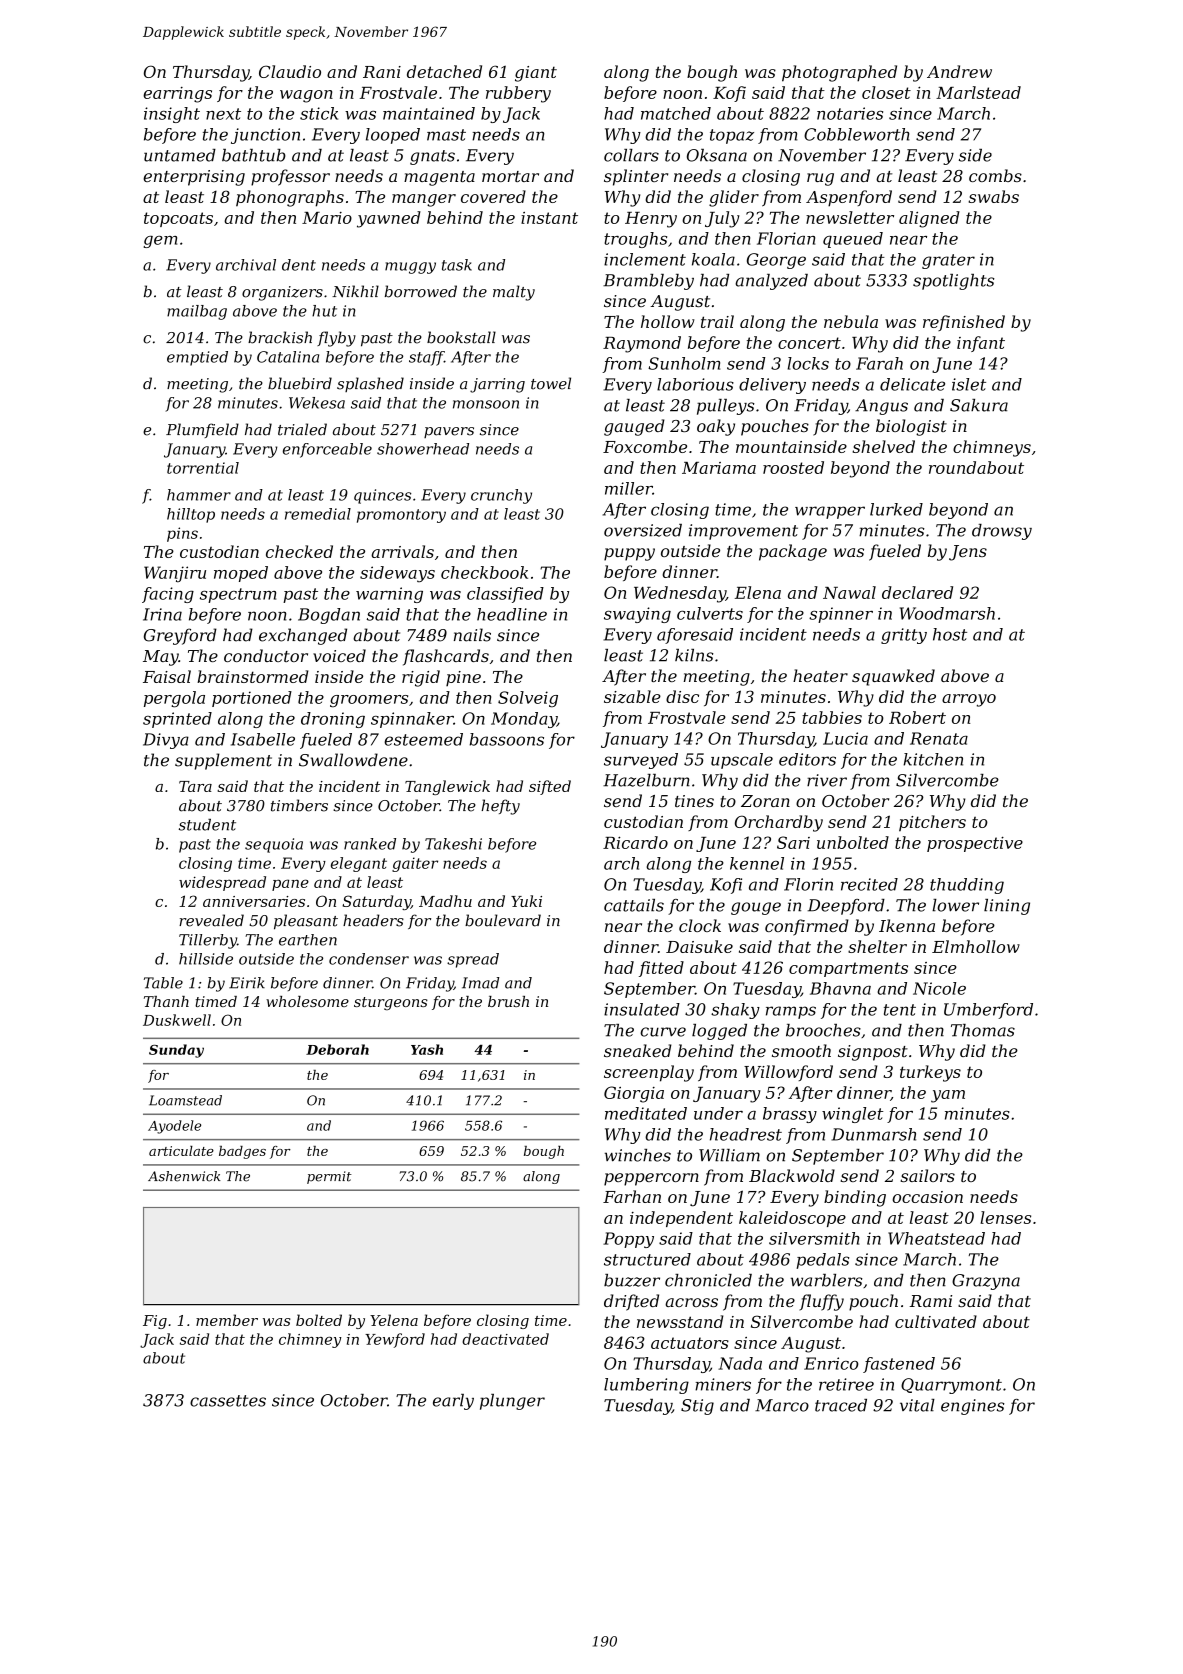 The width and height of the image is (1183, 1674). Describe the element at coordinates (979, 405) in the image. I see `Sakura` at that location.
